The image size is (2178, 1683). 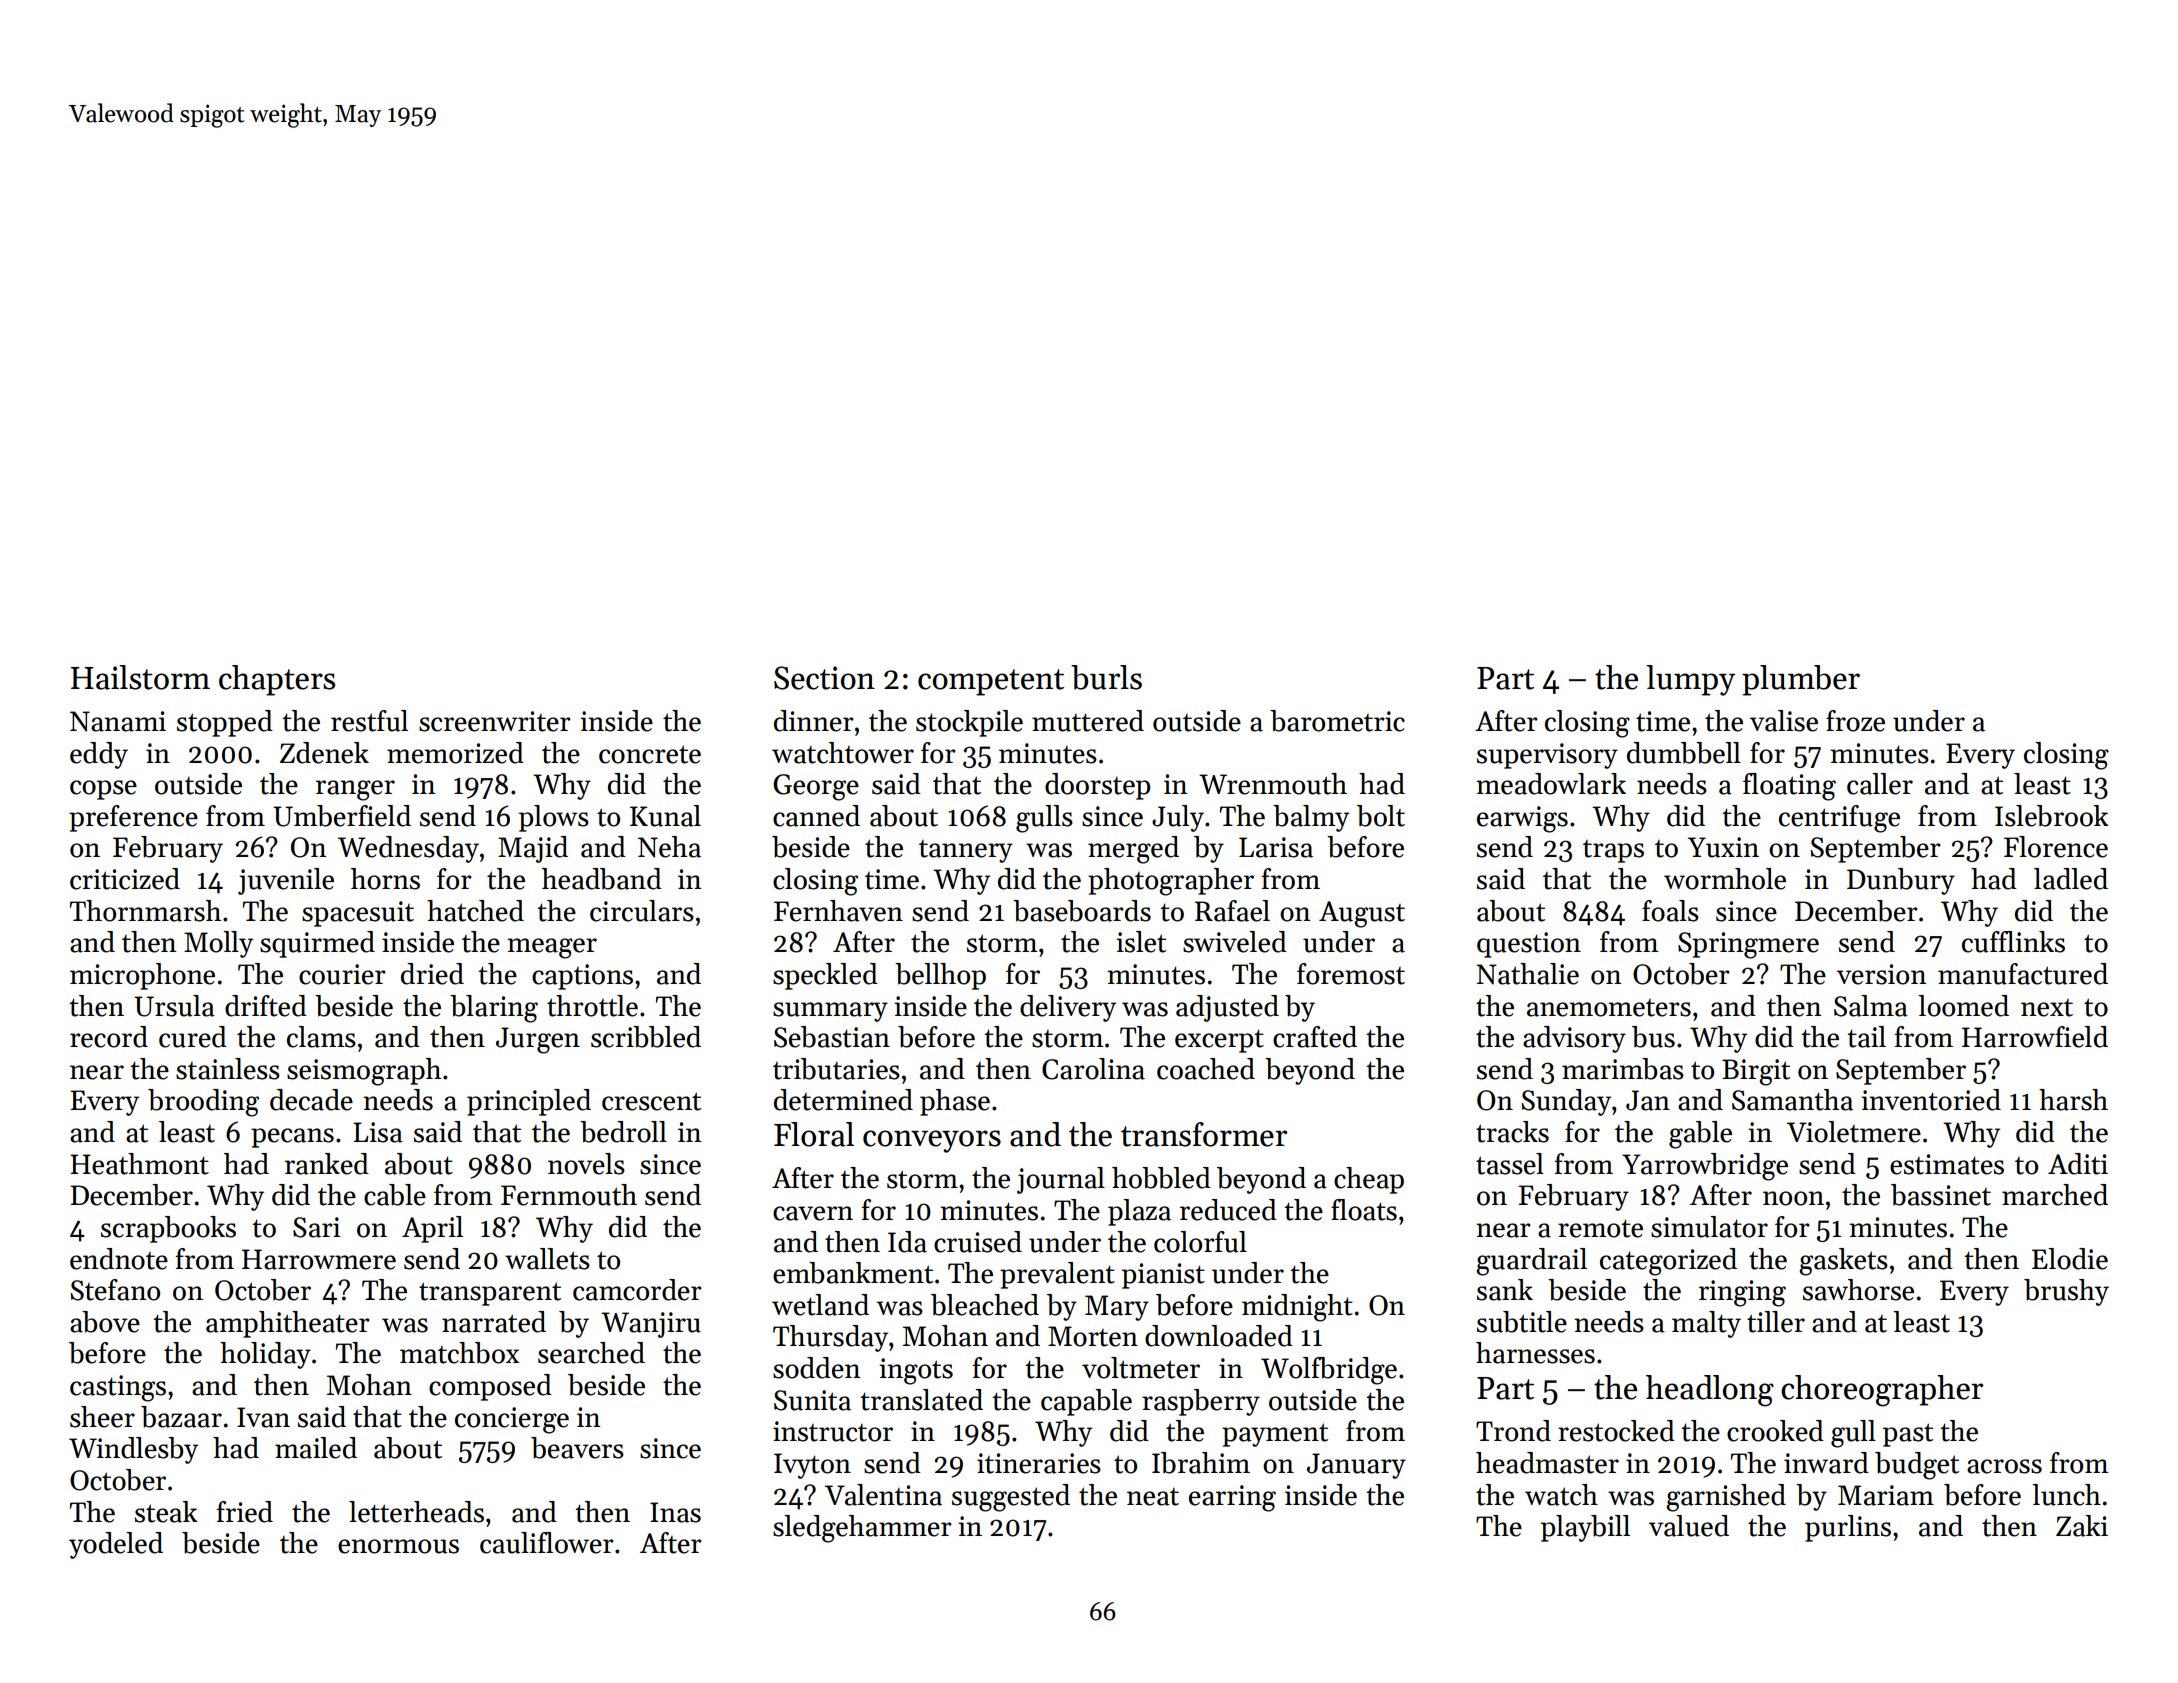 What do you see at coordinates (1855, 721) in the image?
I see `froze` at bounding box center [1855, 721].
